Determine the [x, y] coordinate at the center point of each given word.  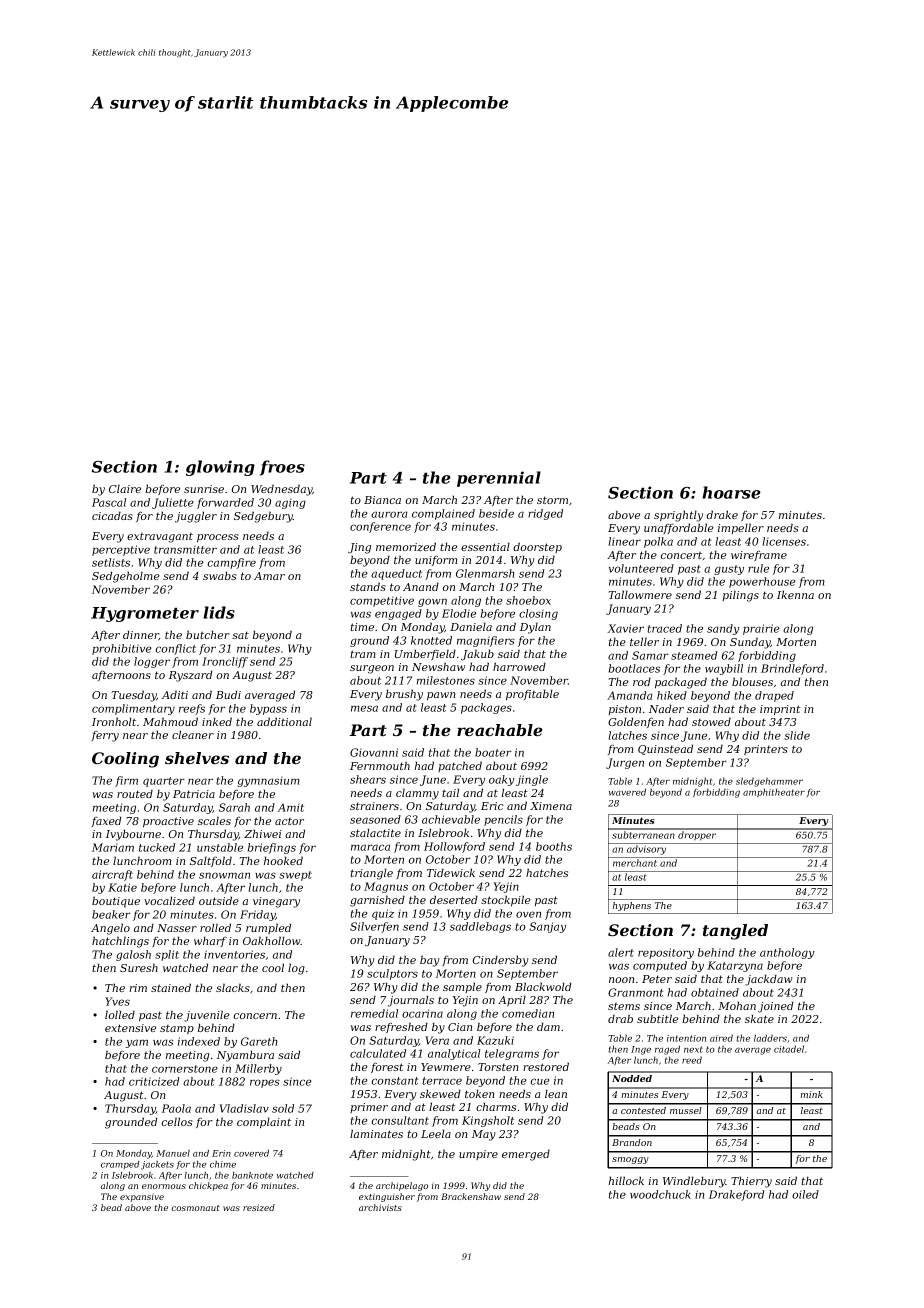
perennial [499, 479]
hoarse [731, 492]
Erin [221, 1153]
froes [282, 468]
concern [255, 1016]
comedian [528, 1013]
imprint [780, 710]
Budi [228, 694]
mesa [364, 708]
